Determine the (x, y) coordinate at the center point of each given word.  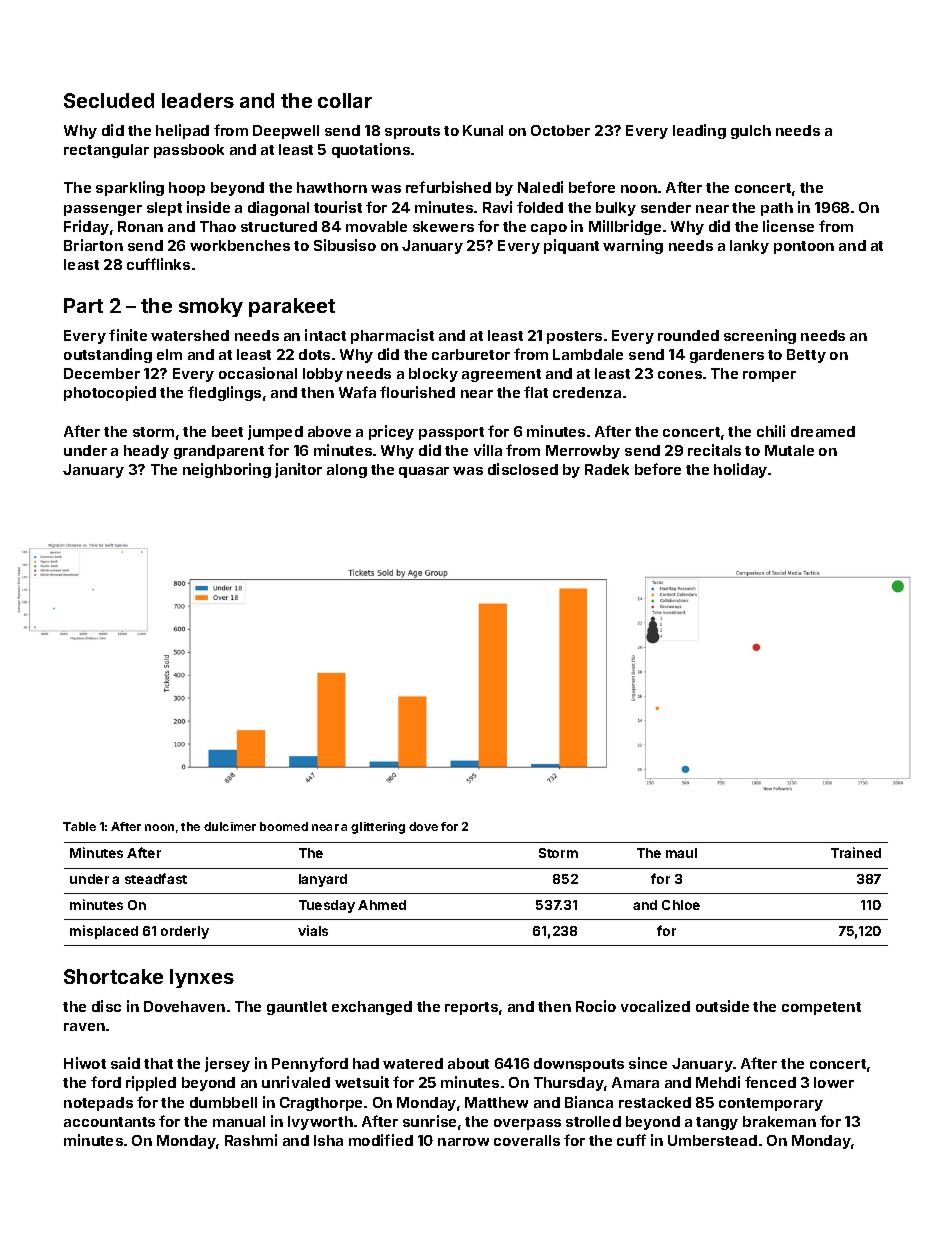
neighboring (227, 470)
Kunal (483, 130)
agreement (501, 375)
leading (699, 131)
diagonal (278, 208)
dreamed (823, 431)
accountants (109, 1122)
